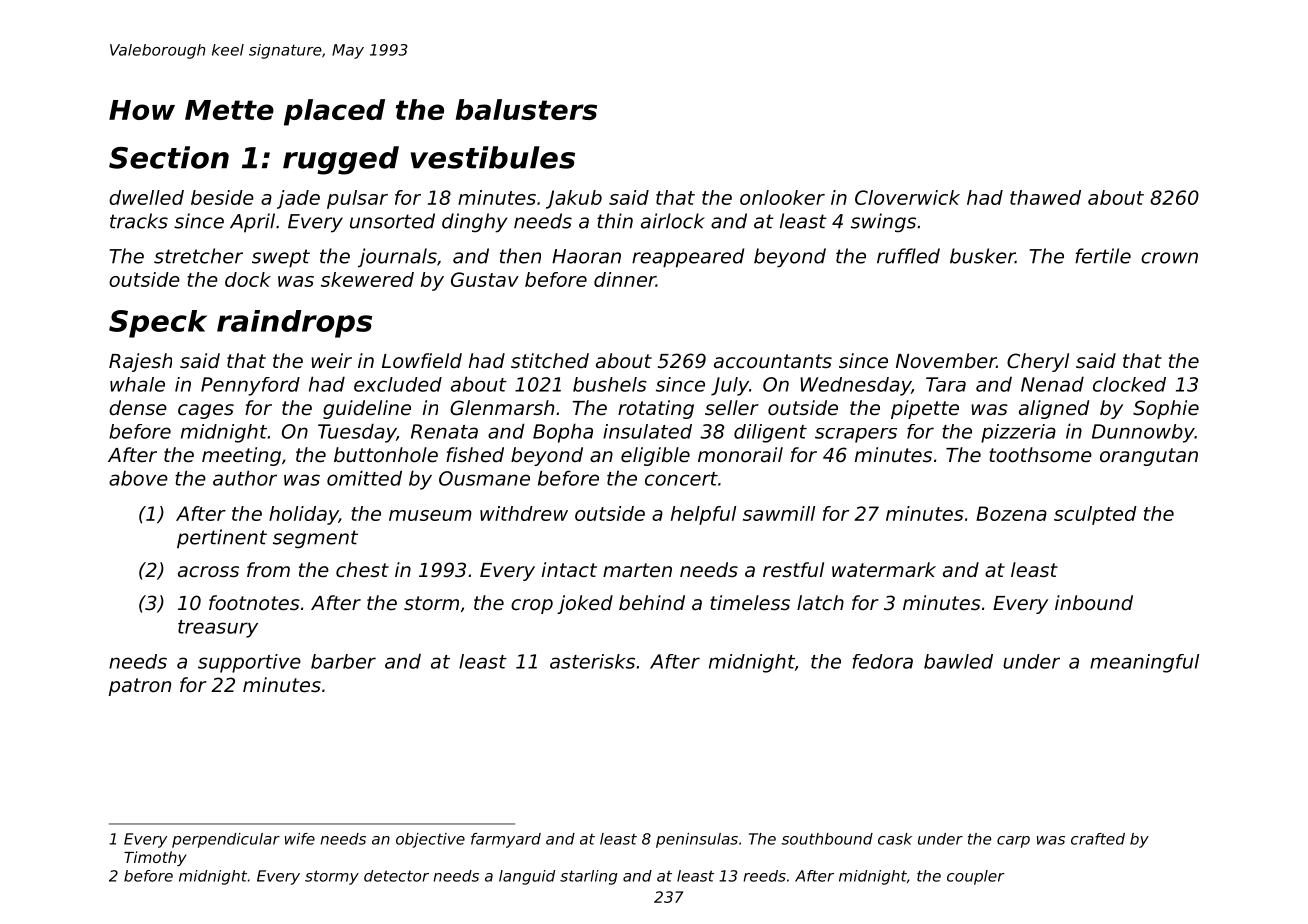 Image resolution: width=1308 pixels, height=924 pixels. I want to click on April, so click(252, 223).
